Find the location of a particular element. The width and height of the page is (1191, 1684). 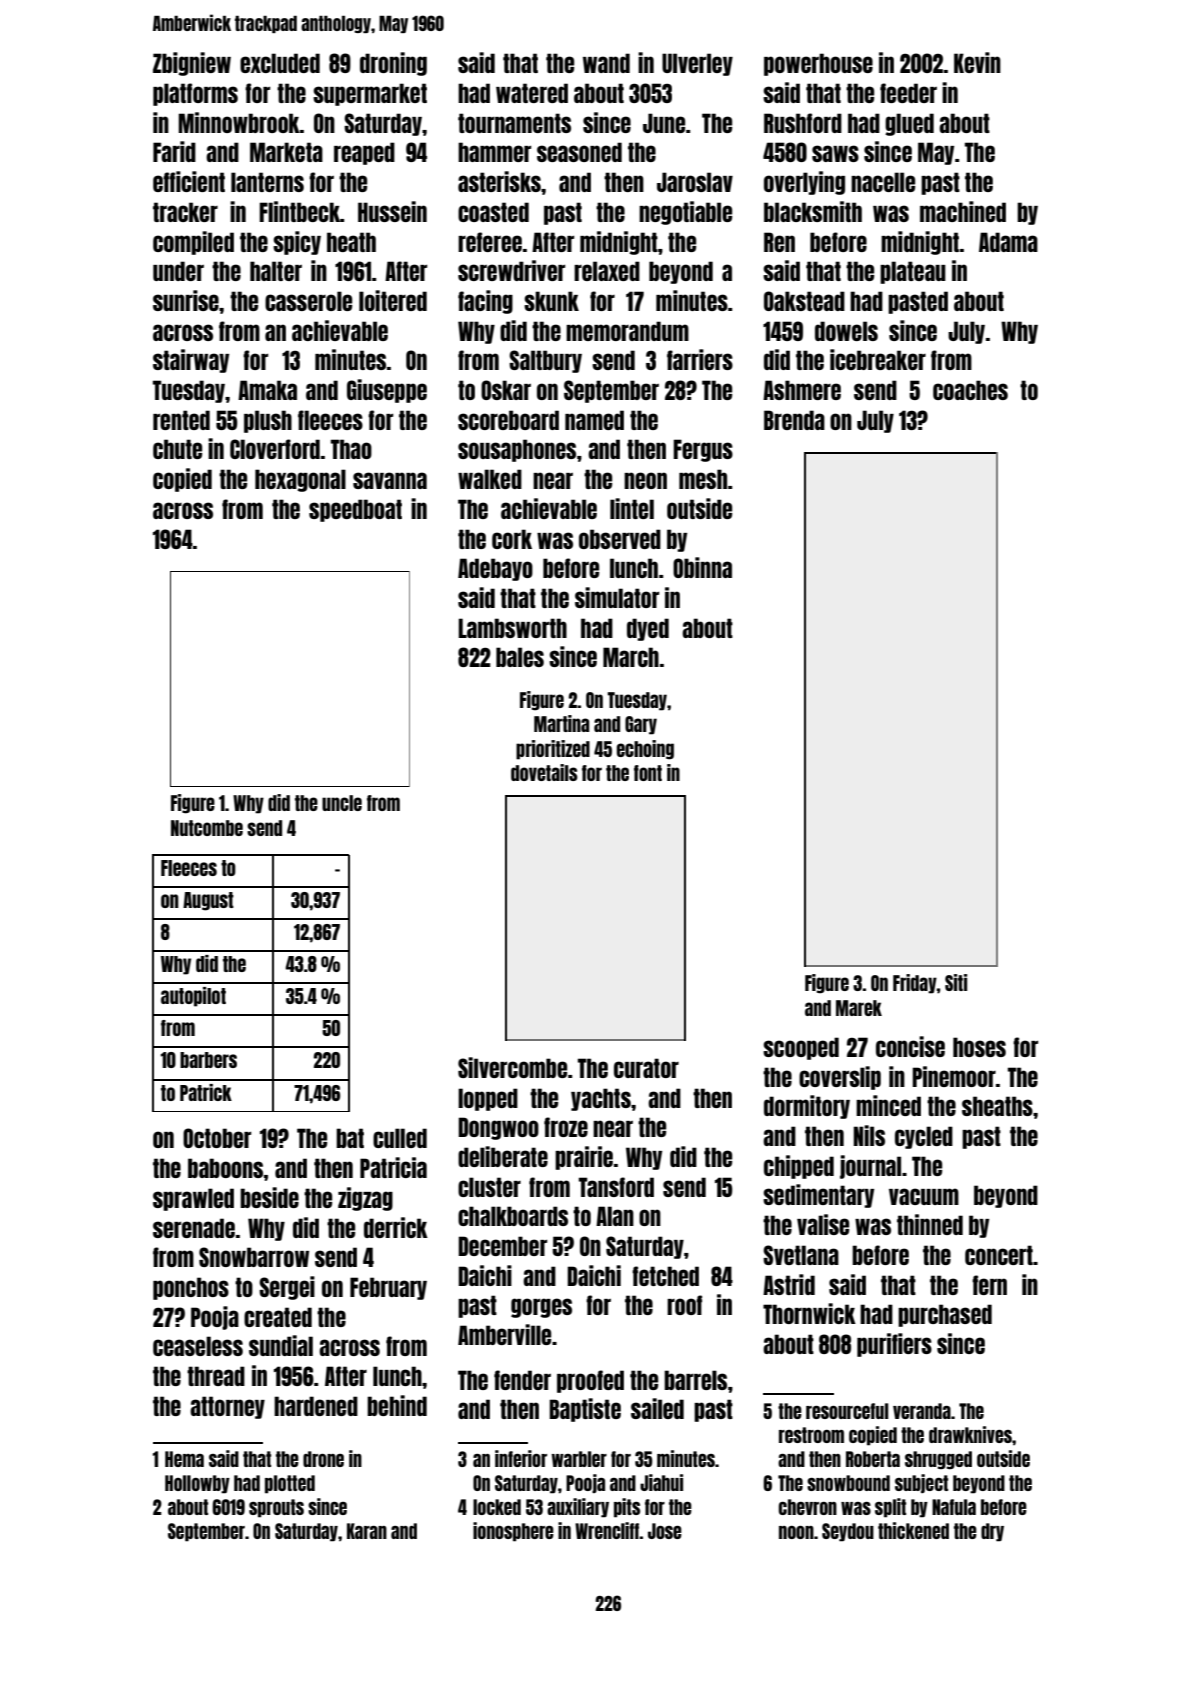

Kevin is located at coordinates (977, 62).
